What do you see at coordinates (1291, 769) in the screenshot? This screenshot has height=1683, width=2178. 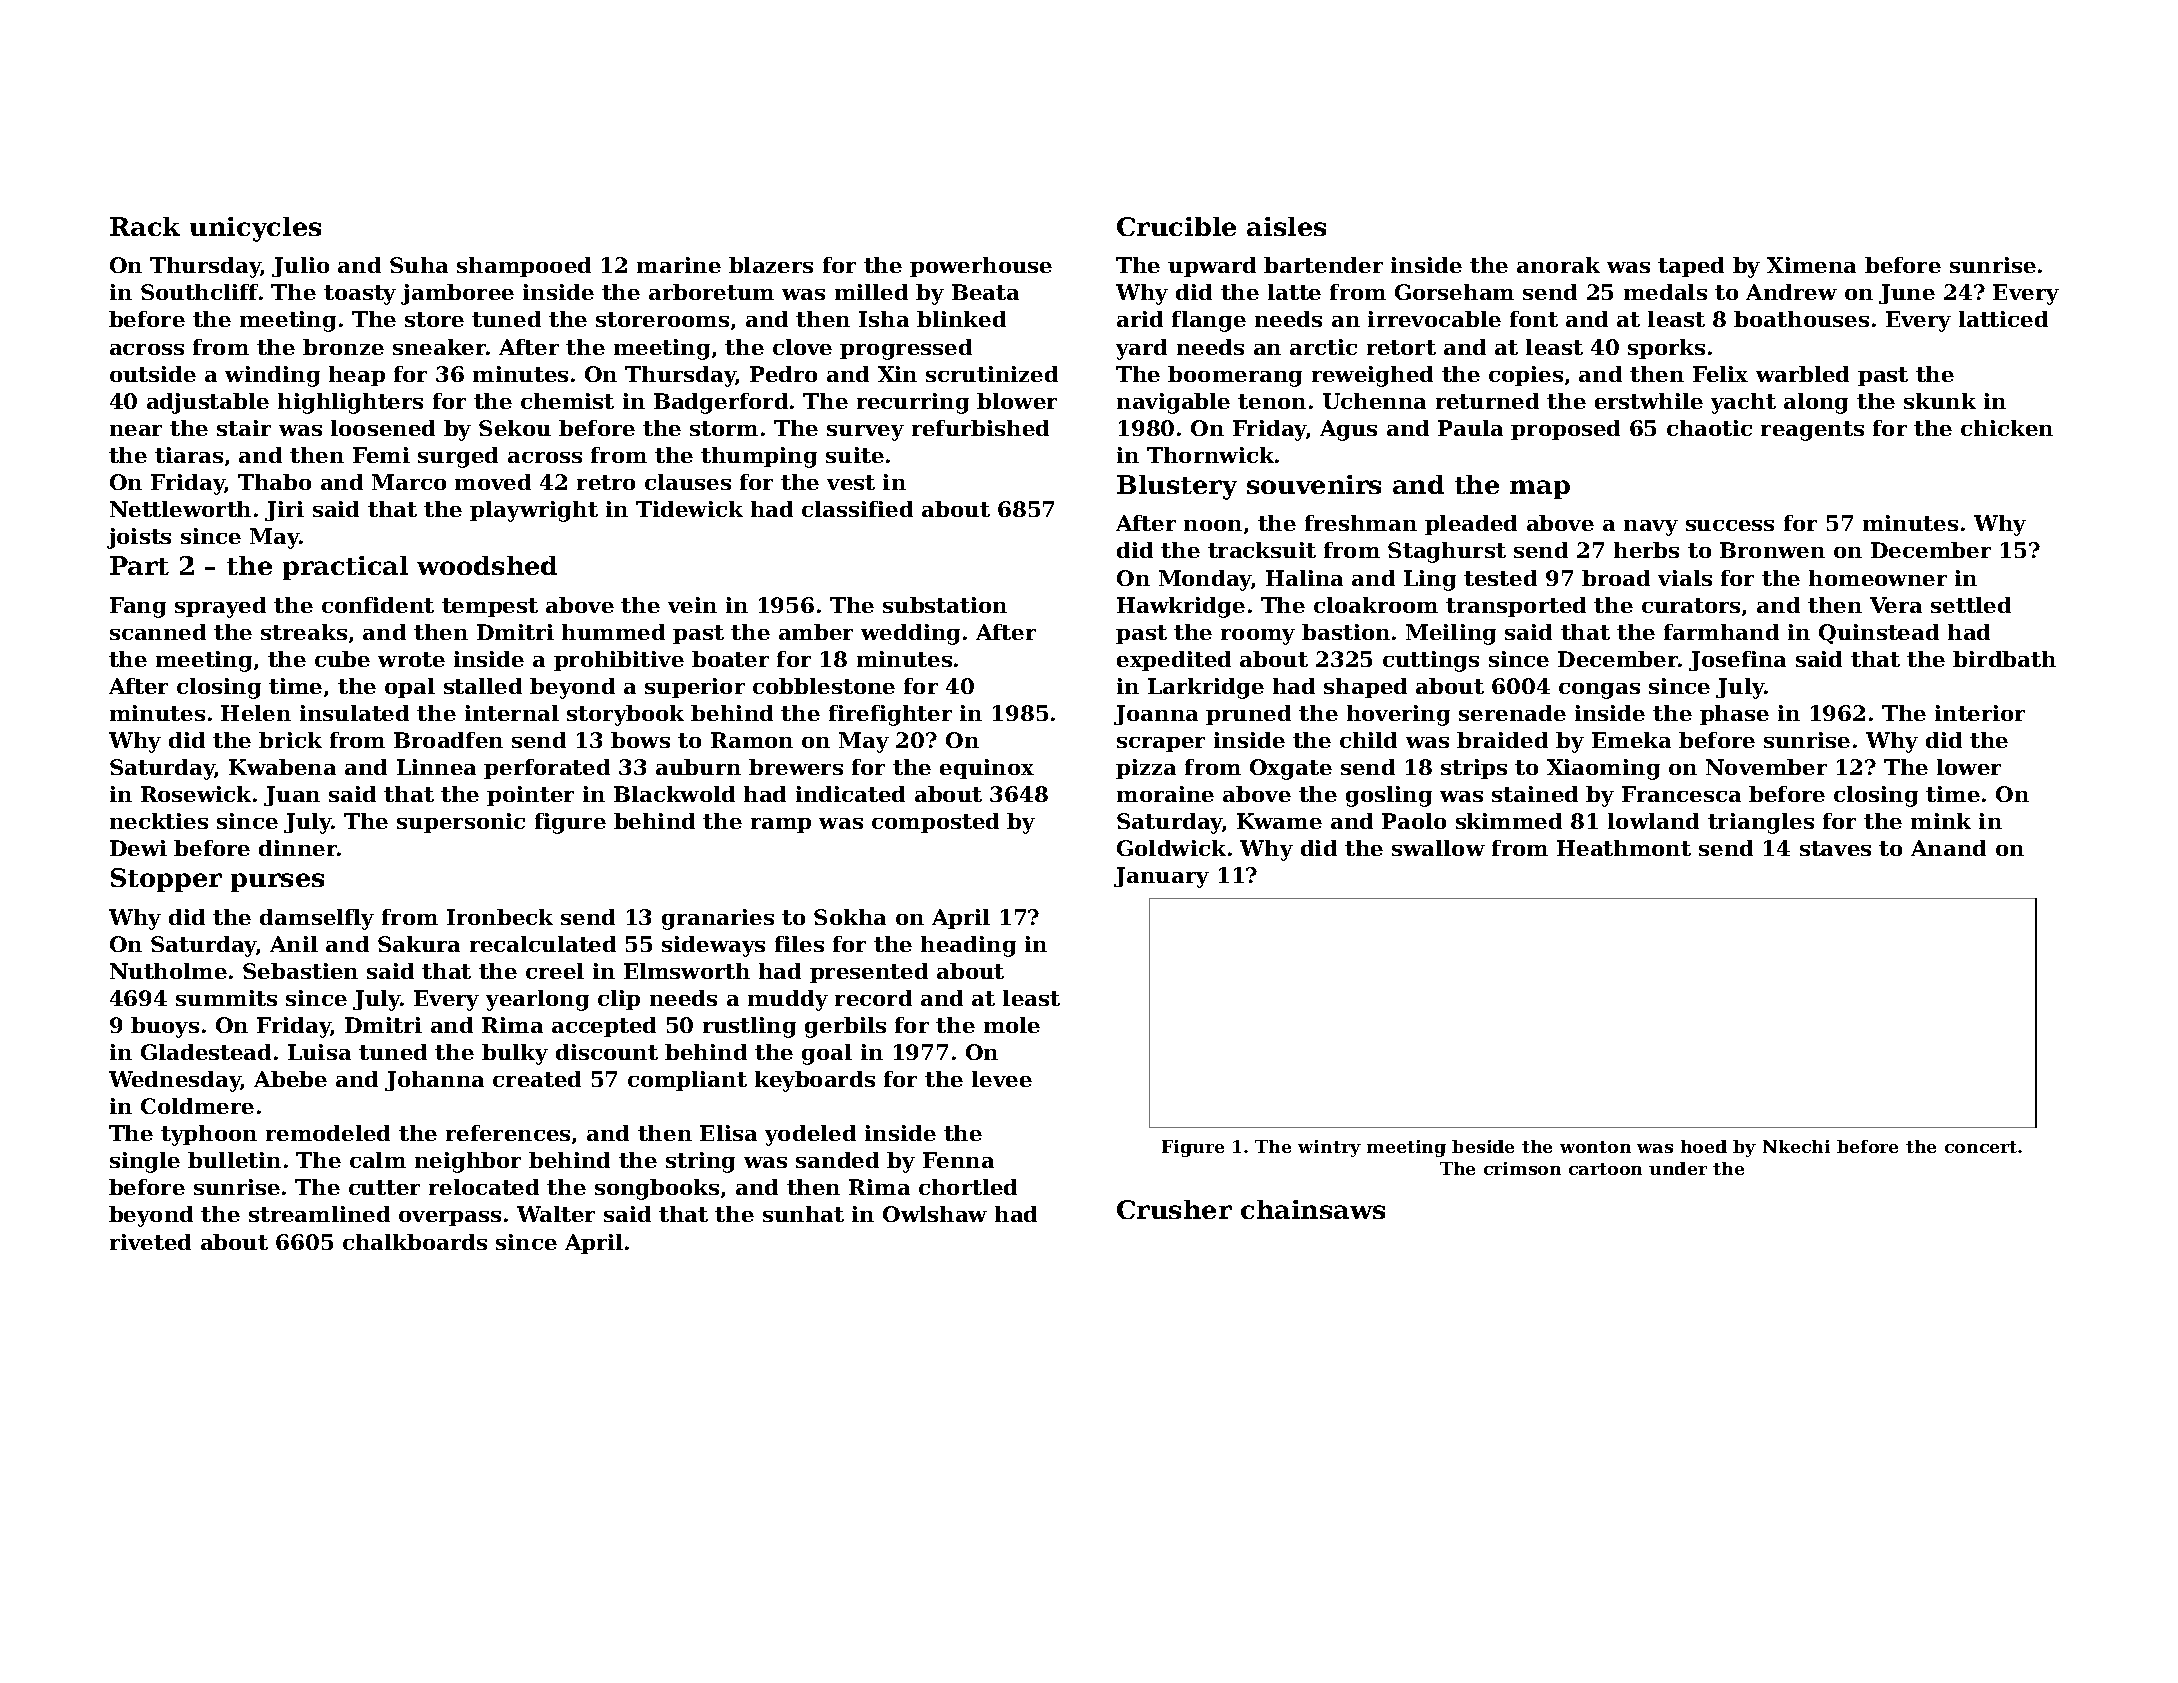 I see `Oxgate` at bounding box center [1291, 769].
